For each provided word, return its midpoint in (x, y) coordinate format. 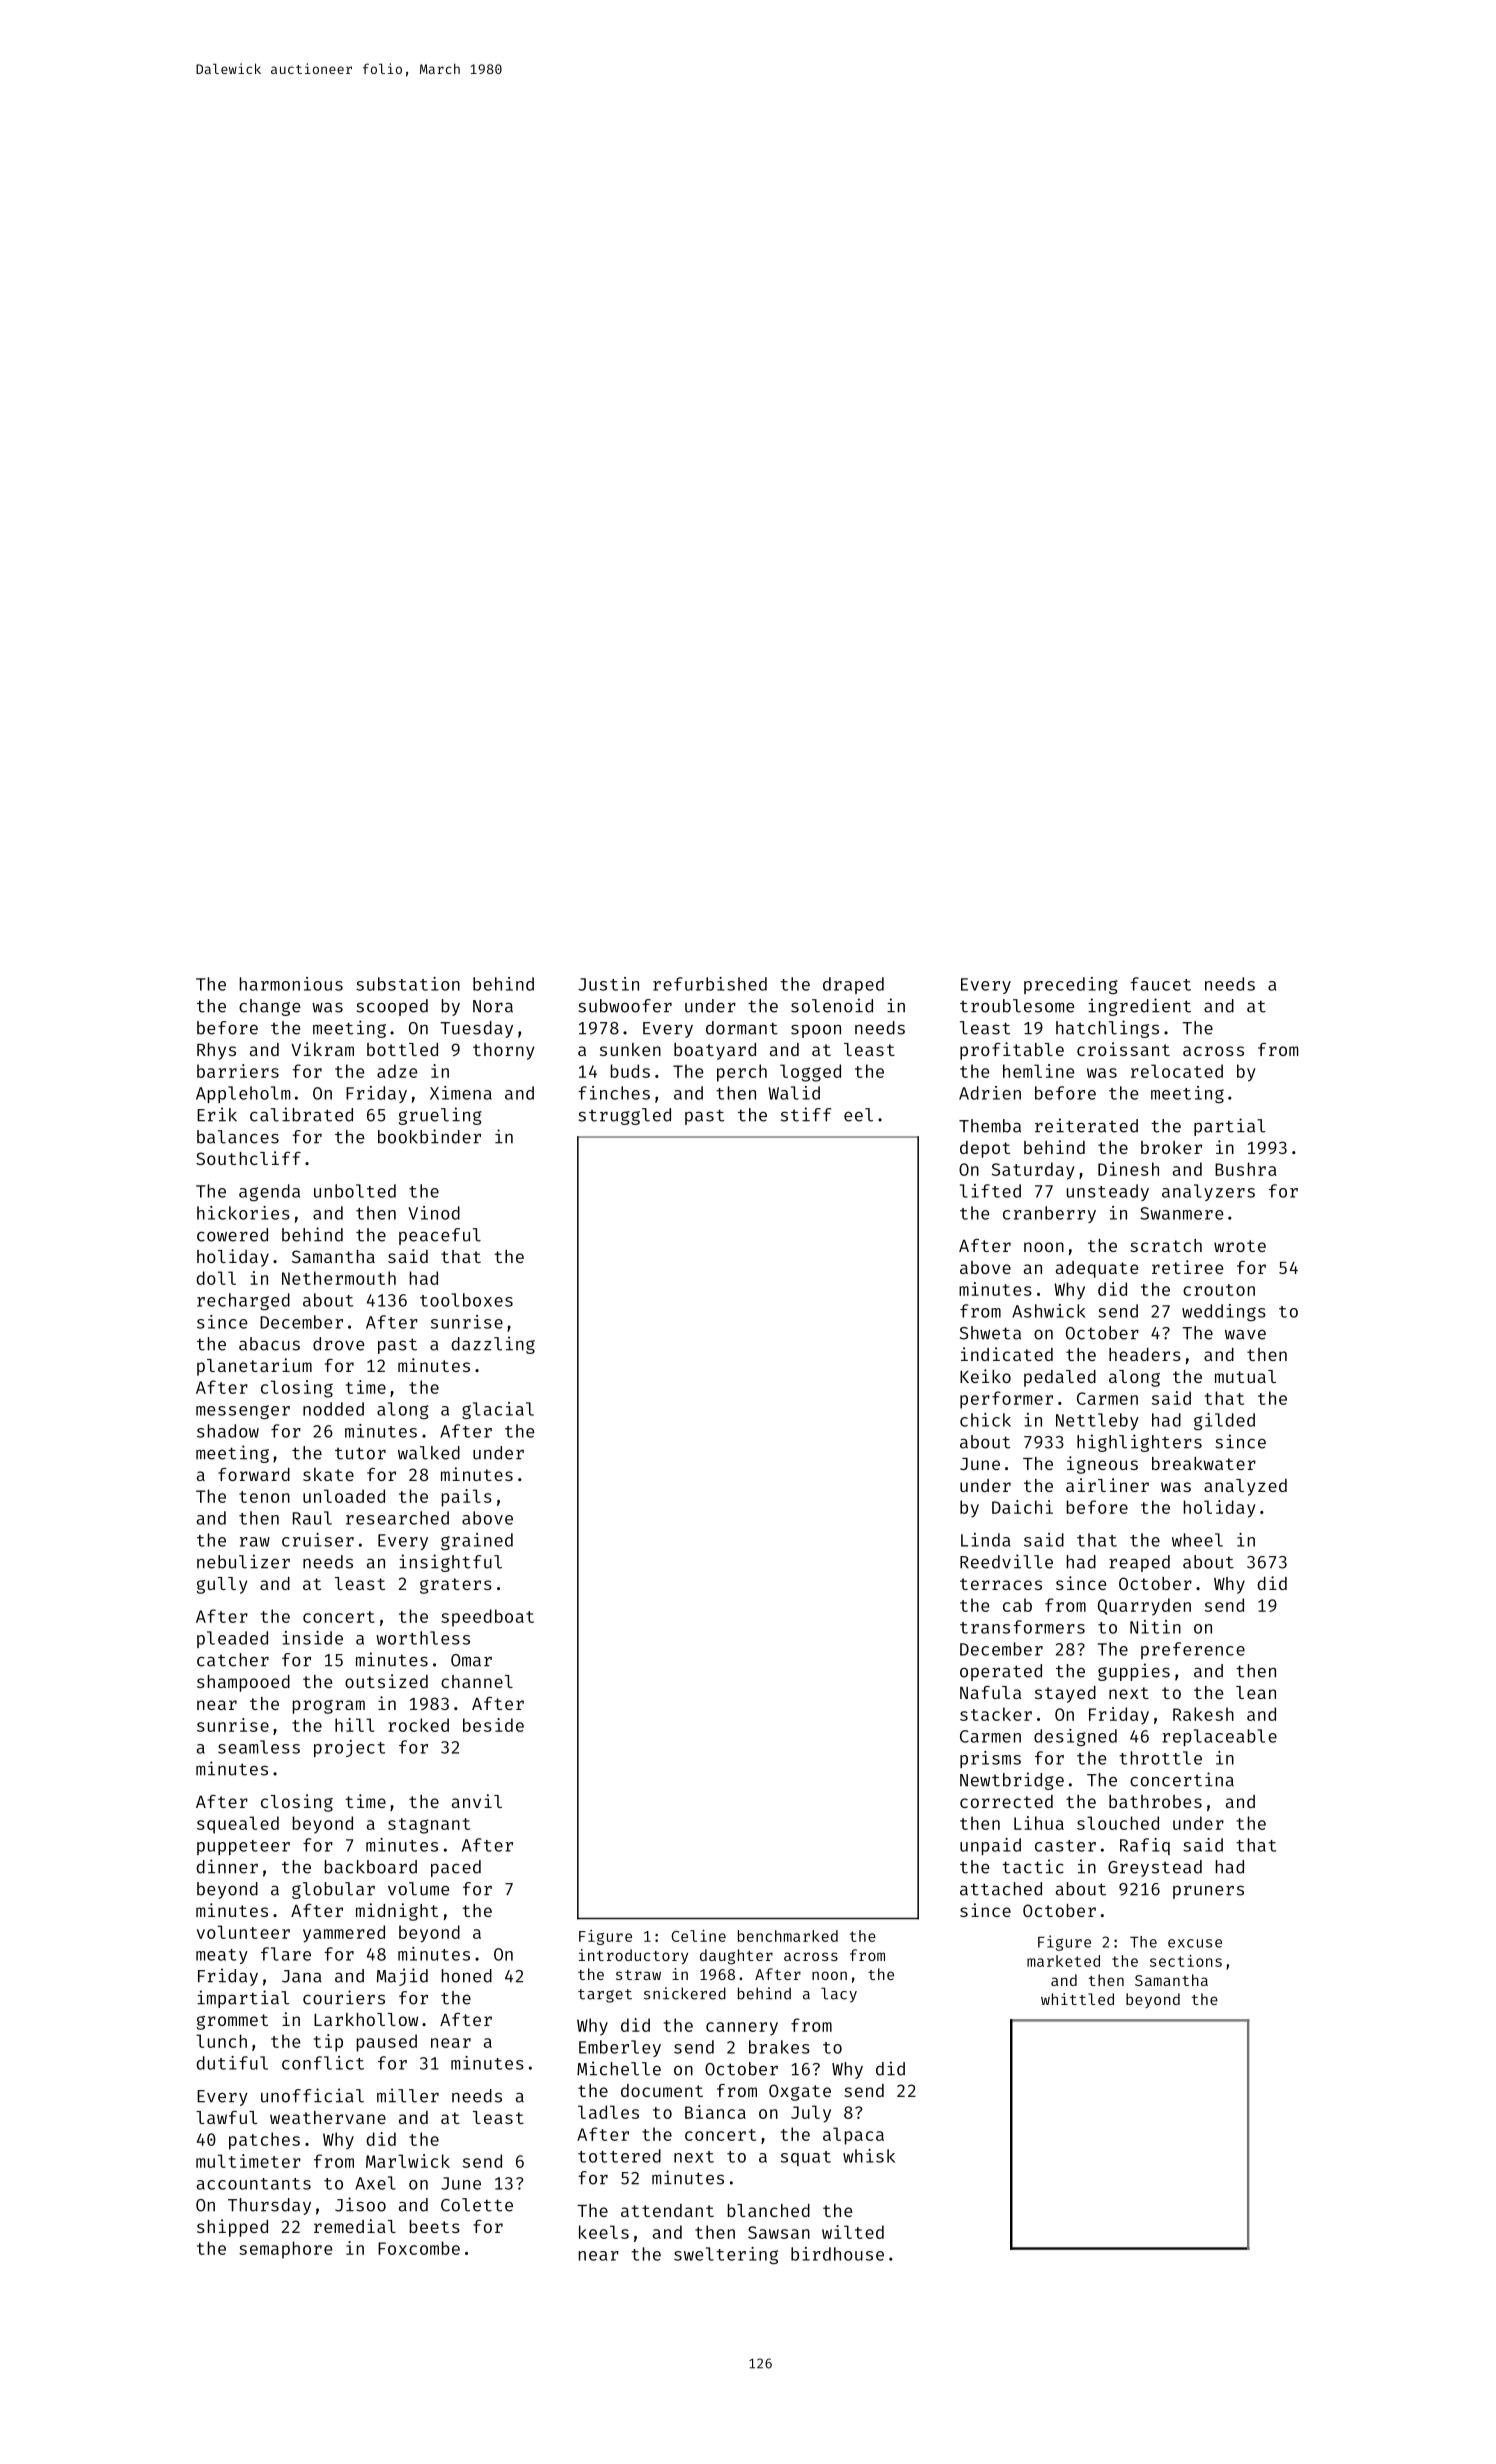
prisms (990, 1759)
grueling (440, 1116)
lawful (226, 2117)
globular (333, 1890)
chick (985, 1420)
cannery (742, 2029)
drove (339, 1344)
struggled (624, 1116)
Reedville (1006, 1561)
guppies (1134, 1672)
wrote (1240, 1246)
